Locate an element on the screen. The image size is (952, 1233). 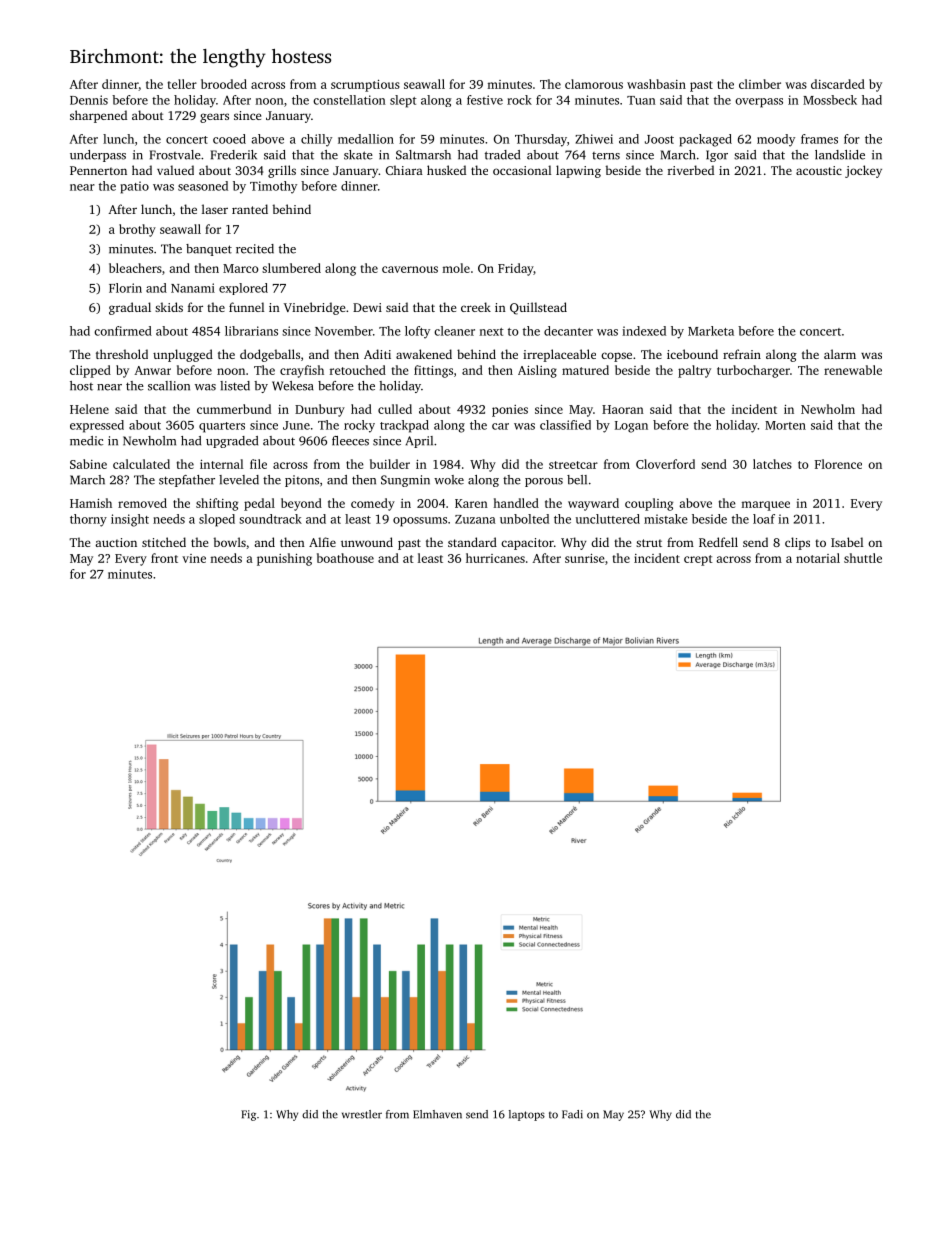
alarm is located at coordinates (840, 354).
